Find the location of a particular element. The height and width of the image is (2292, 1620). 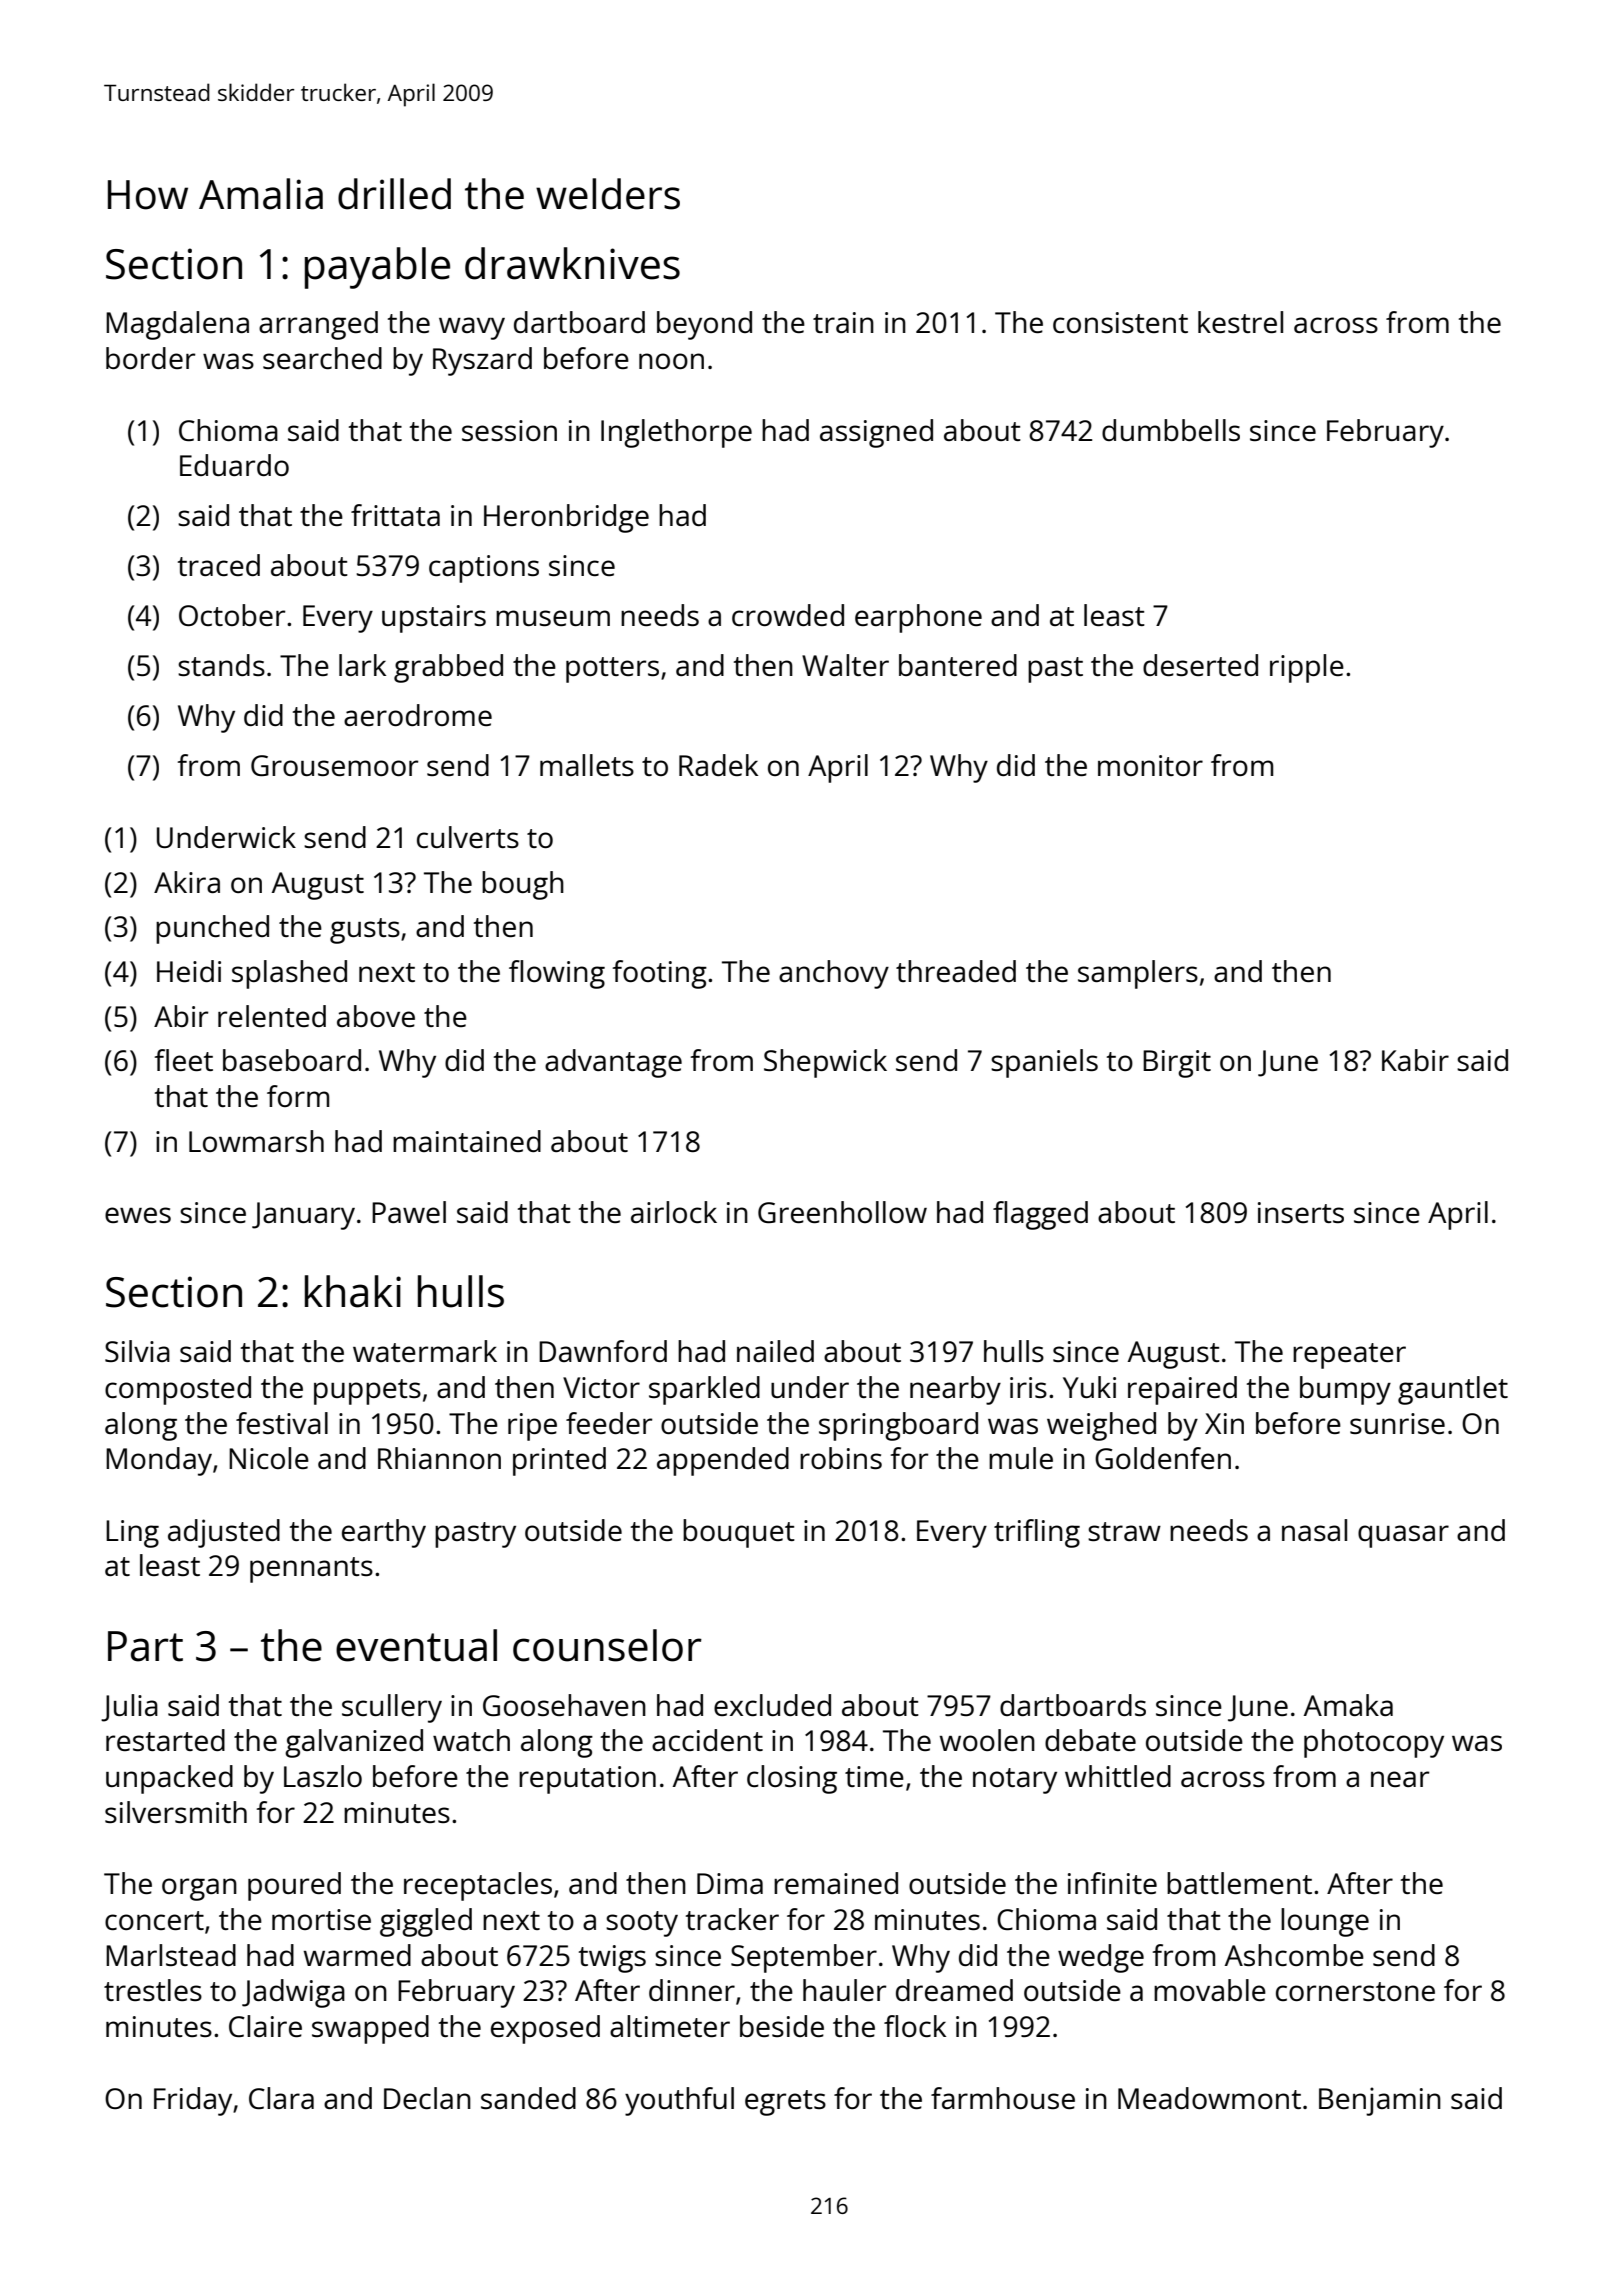

Eduardo is located at coordinates (234, 465).
